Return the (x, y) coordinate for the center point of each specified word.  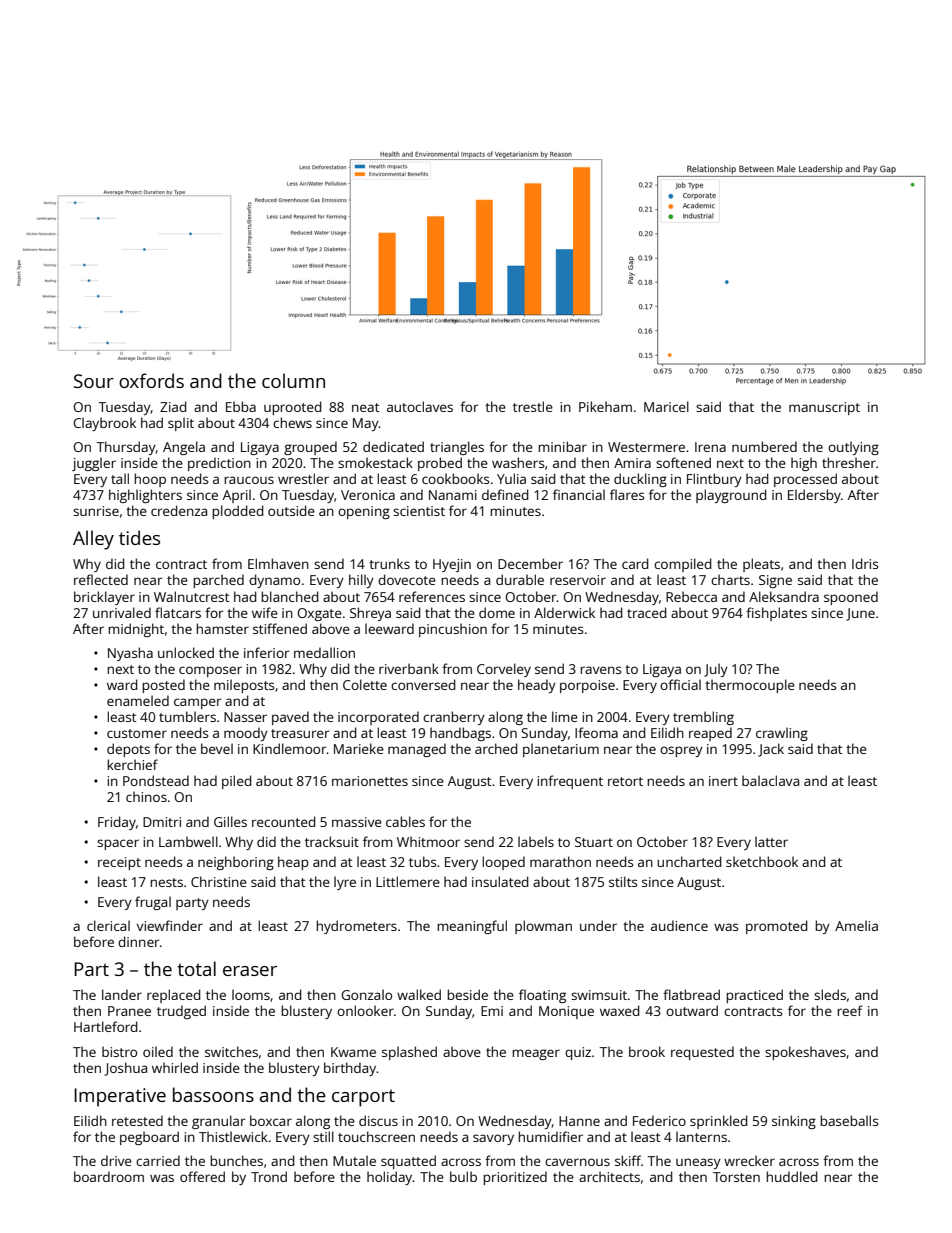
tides (139, 537)
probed (440, 464)
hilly (361, 581)
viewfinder (170, 925)
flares (627, 494)
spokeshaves (805, 1053)
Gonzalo (366, 994)
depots (128, 750)
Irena (710, 447)
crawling (782, 734)
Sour (94, 381)
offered (202, 1176)
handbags (460, 734)
